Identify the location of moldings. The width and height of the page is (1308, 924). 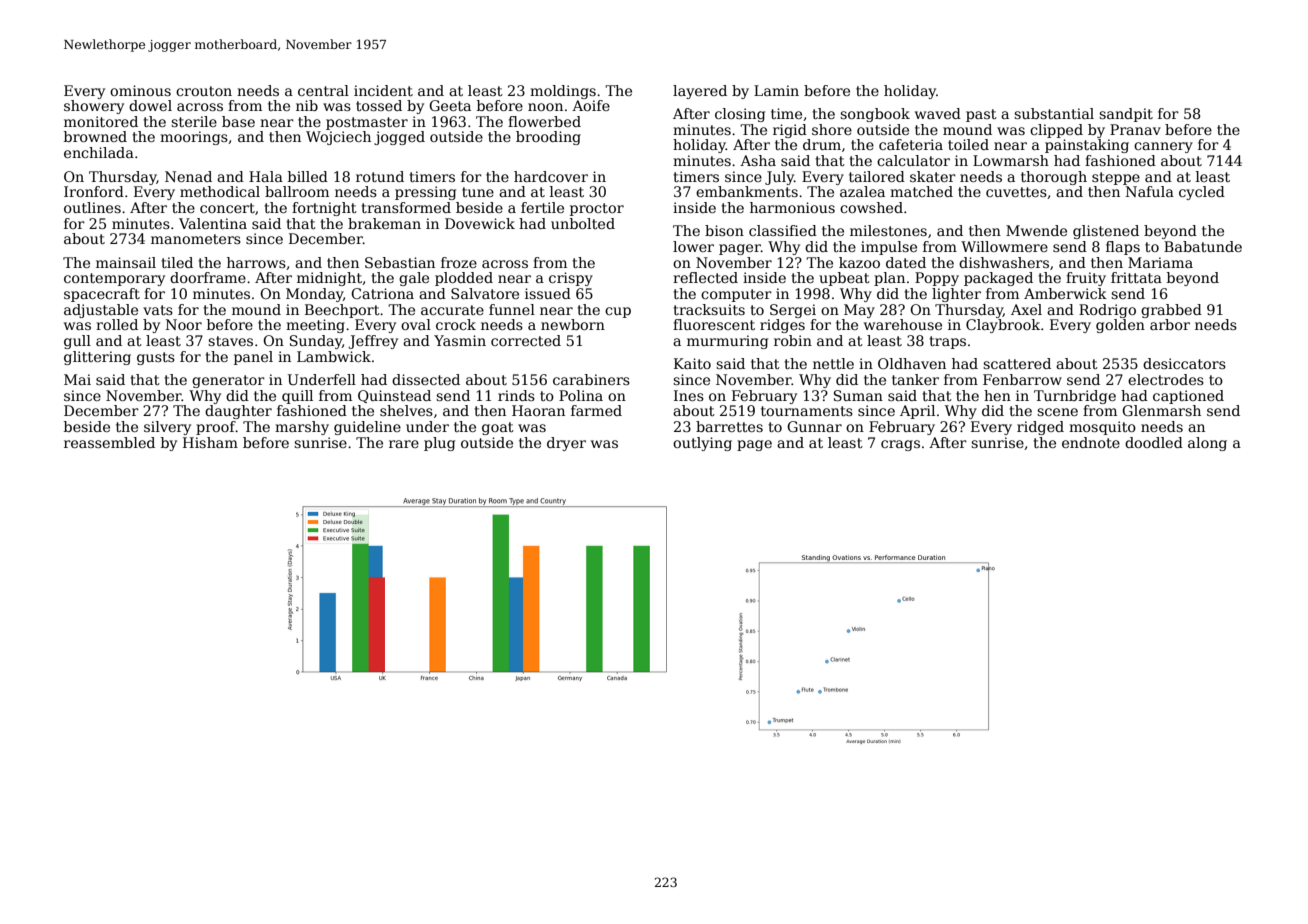
(563, 92).
